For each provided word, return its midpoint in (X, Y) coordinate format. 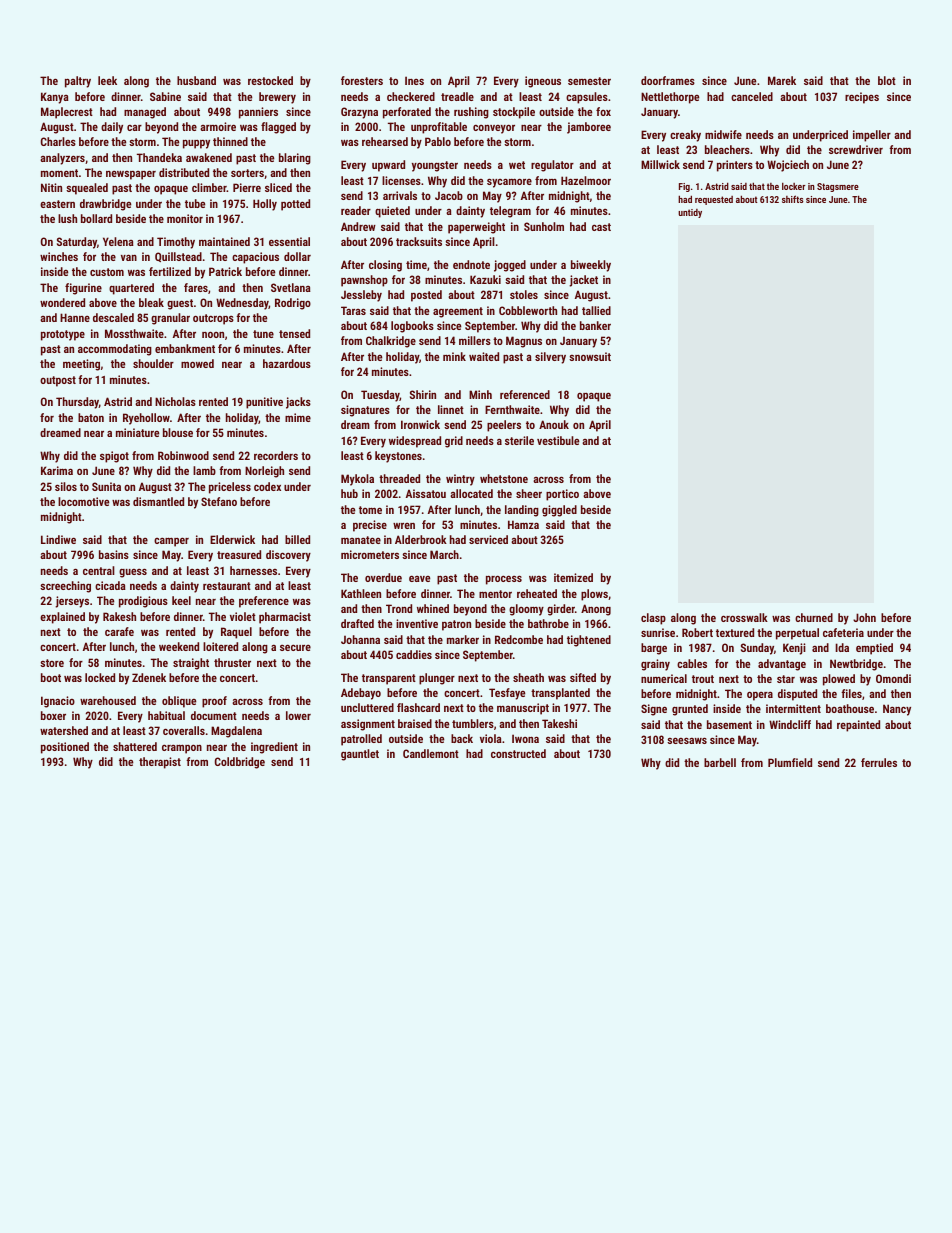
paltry (78, 82)
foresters (362, 80)
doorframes (668, 80)
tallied (596, 310)
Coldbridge (240, 763)
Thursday (77, 403)
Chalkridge (391, 342)
